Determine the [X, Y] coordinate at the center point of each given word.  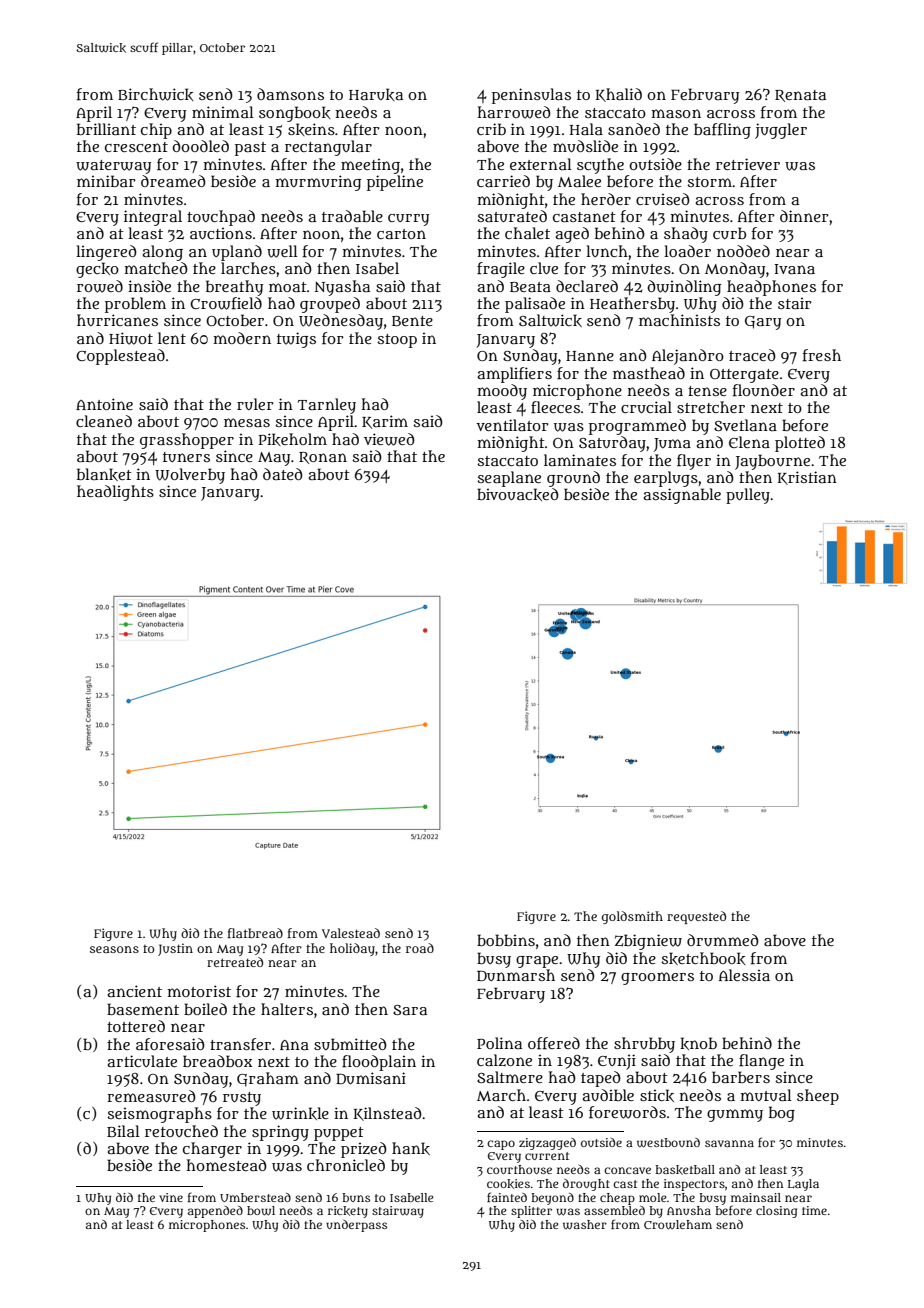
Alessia [744, 975]
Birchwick [155, 94]
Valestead [351, 933]
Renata [800, 96]
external [541, 164]
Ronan [323, 458]
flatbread [255, 933]
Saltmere [510, 1077]
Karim [385, 422]
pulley [748, 496]
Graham [268, 1079]
